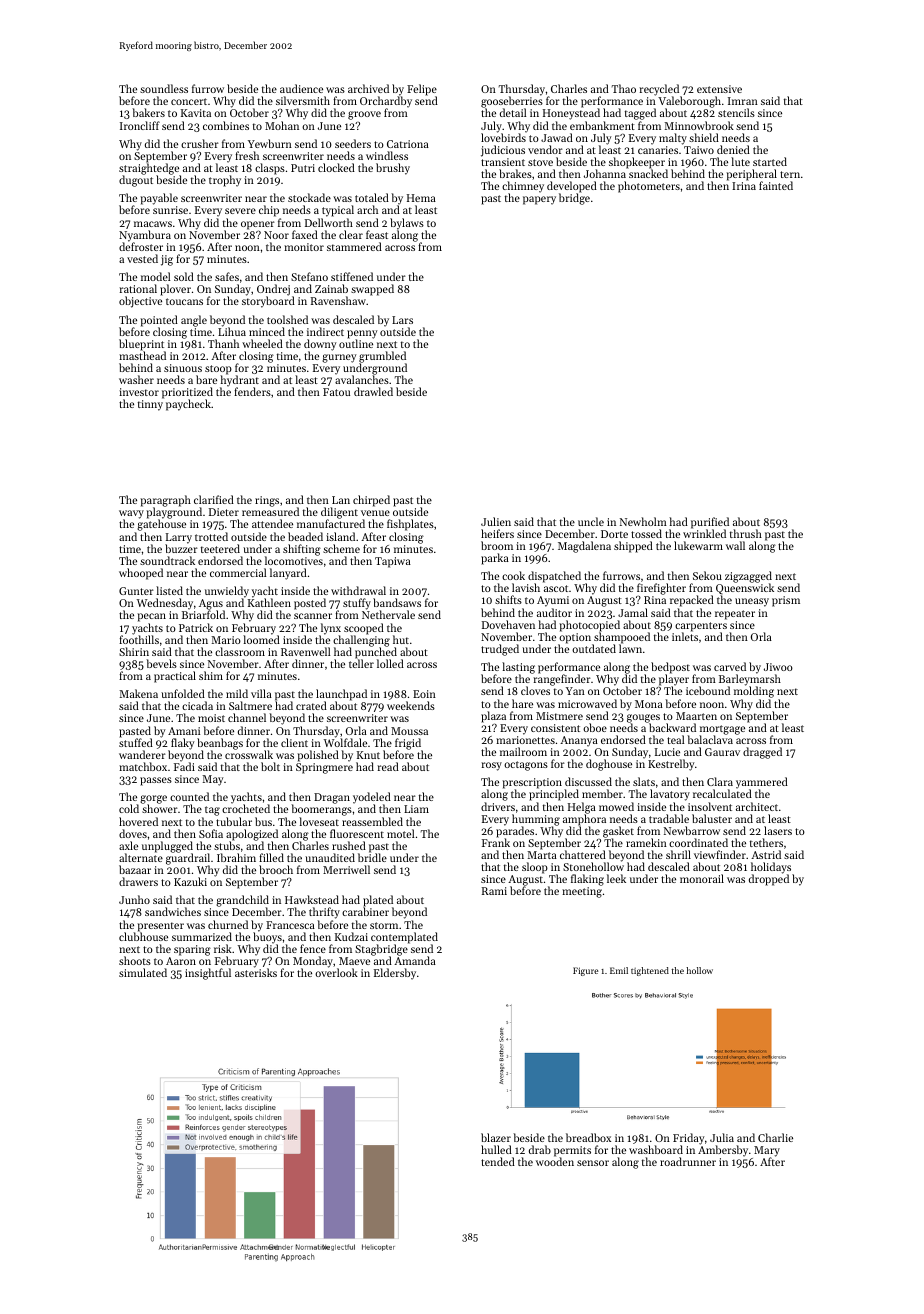 Image resolution: width=924 pixels, height=1314 pixels. I want to click on Eldersby, so click(395, 974).
